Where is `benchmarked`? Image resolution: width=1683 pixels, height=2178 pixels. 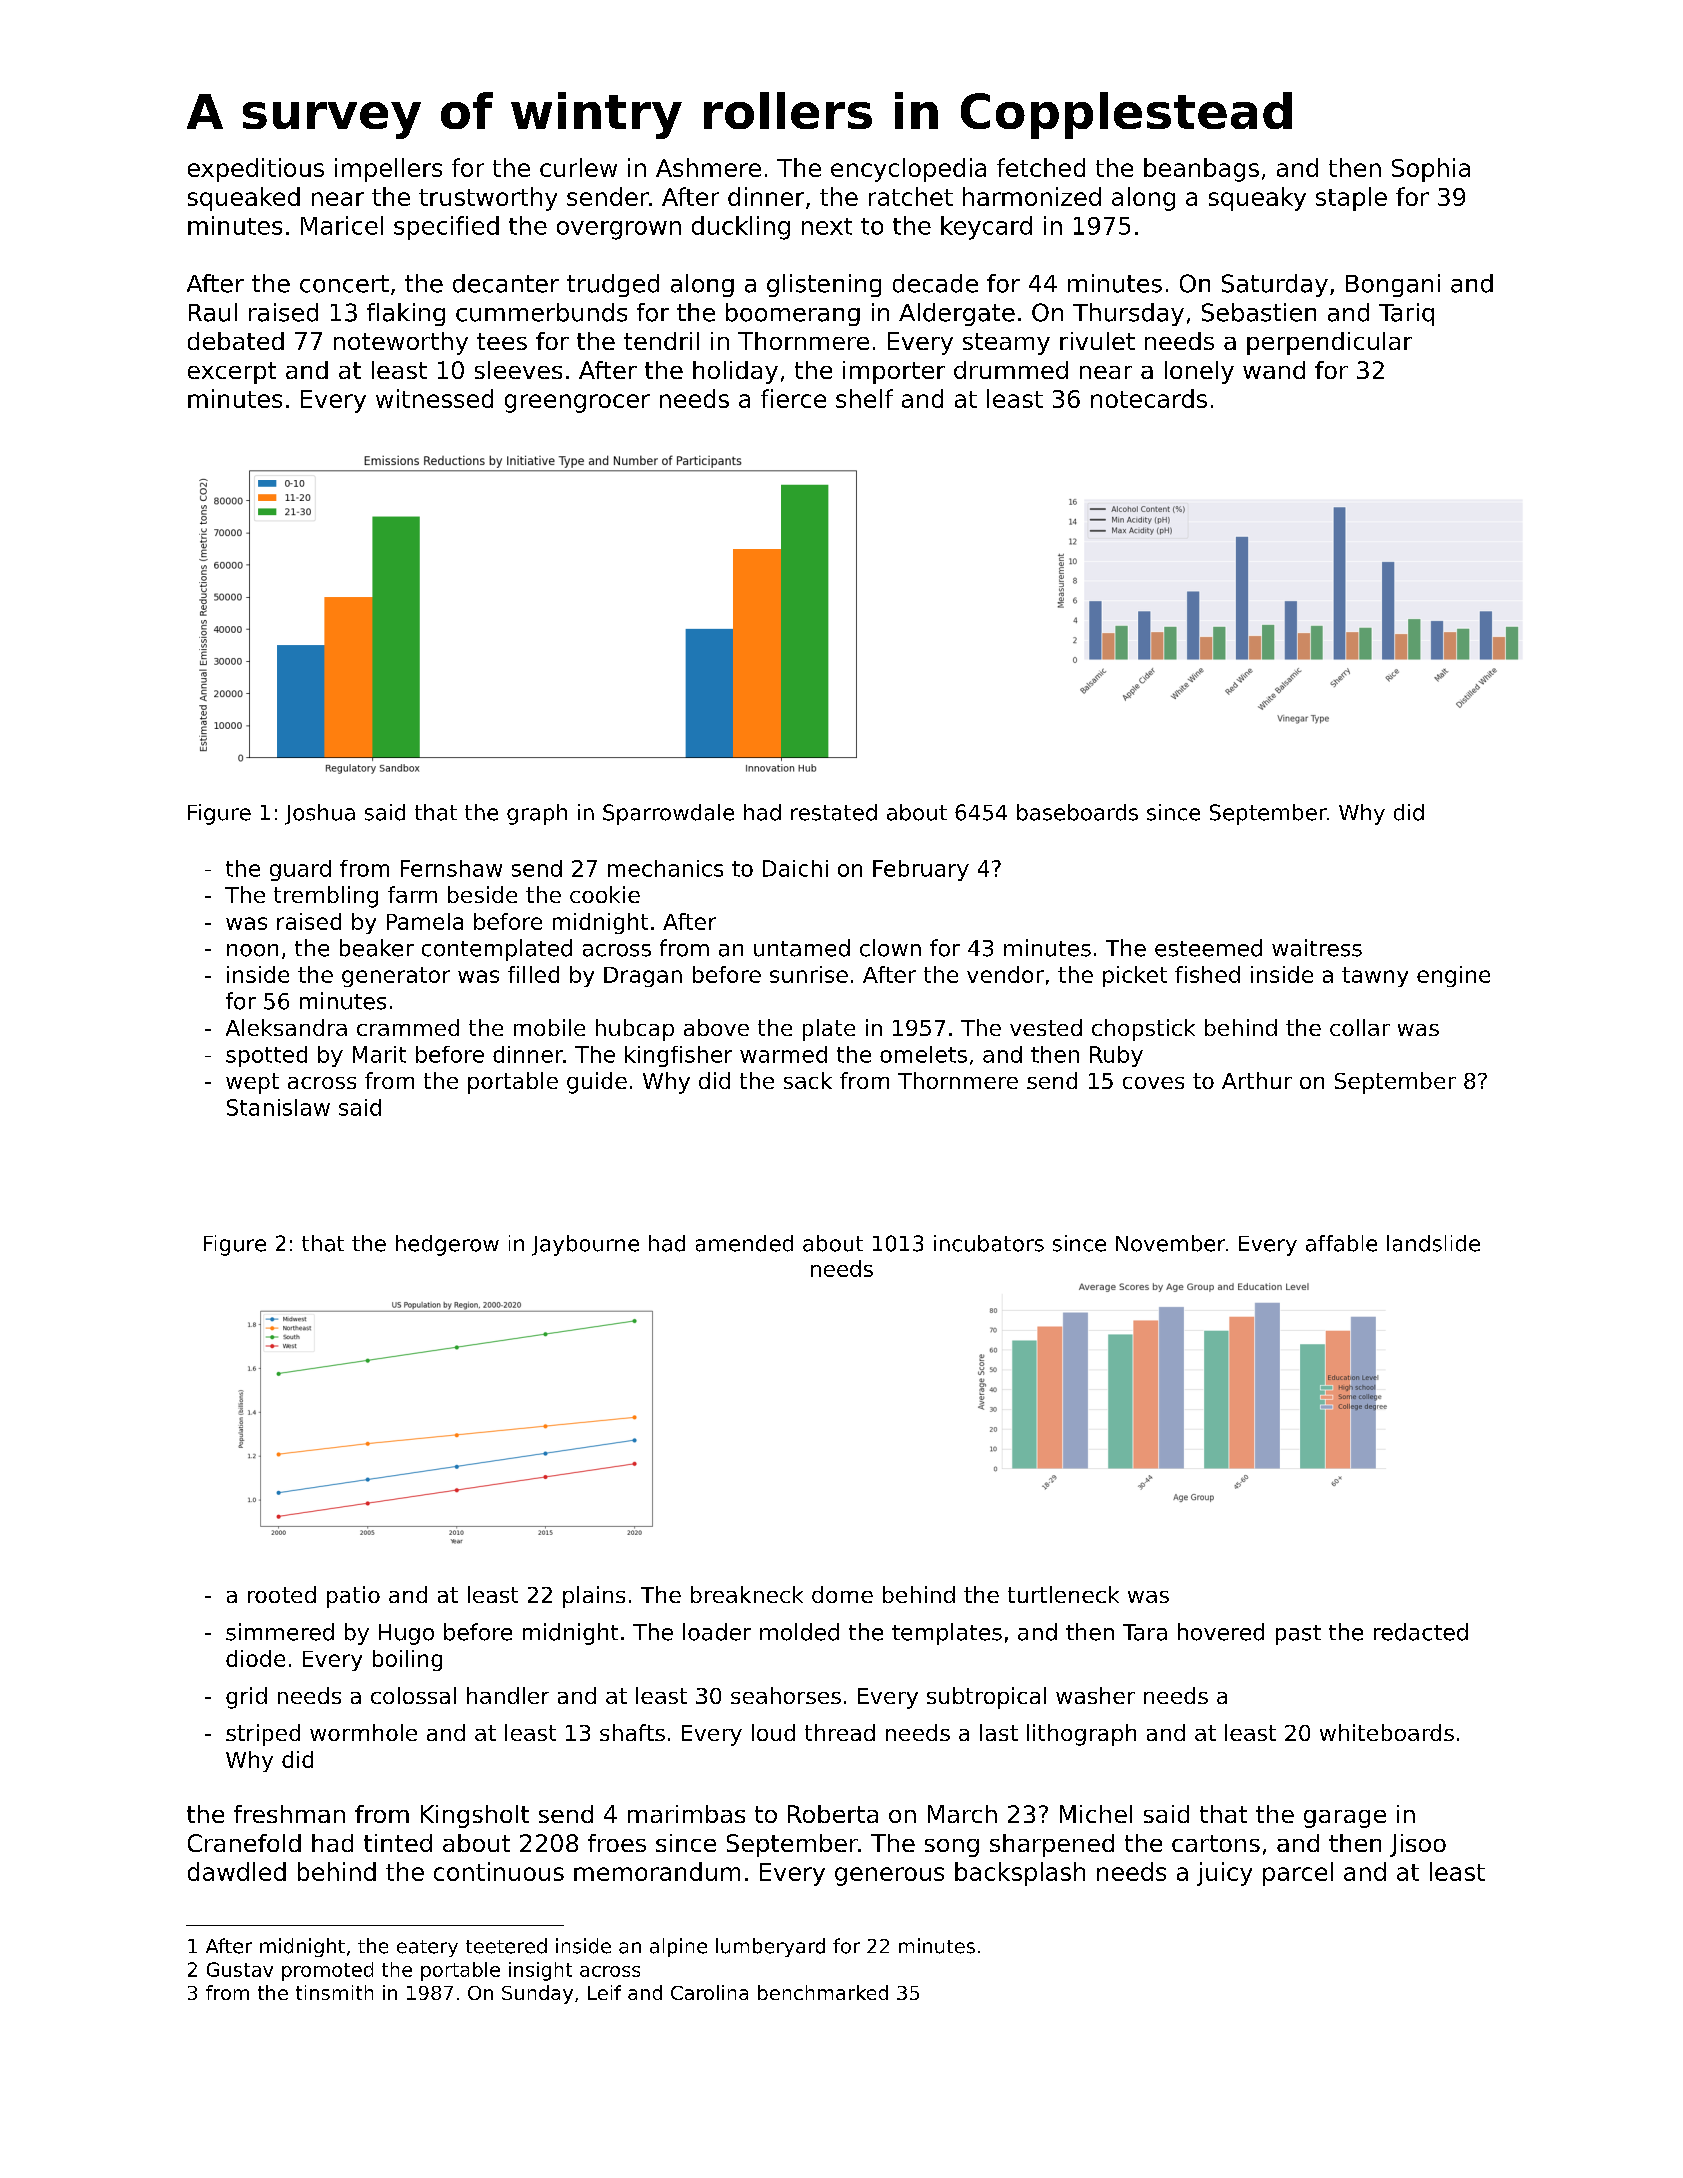 benchmarked is located at coordinates (823, 1992).
